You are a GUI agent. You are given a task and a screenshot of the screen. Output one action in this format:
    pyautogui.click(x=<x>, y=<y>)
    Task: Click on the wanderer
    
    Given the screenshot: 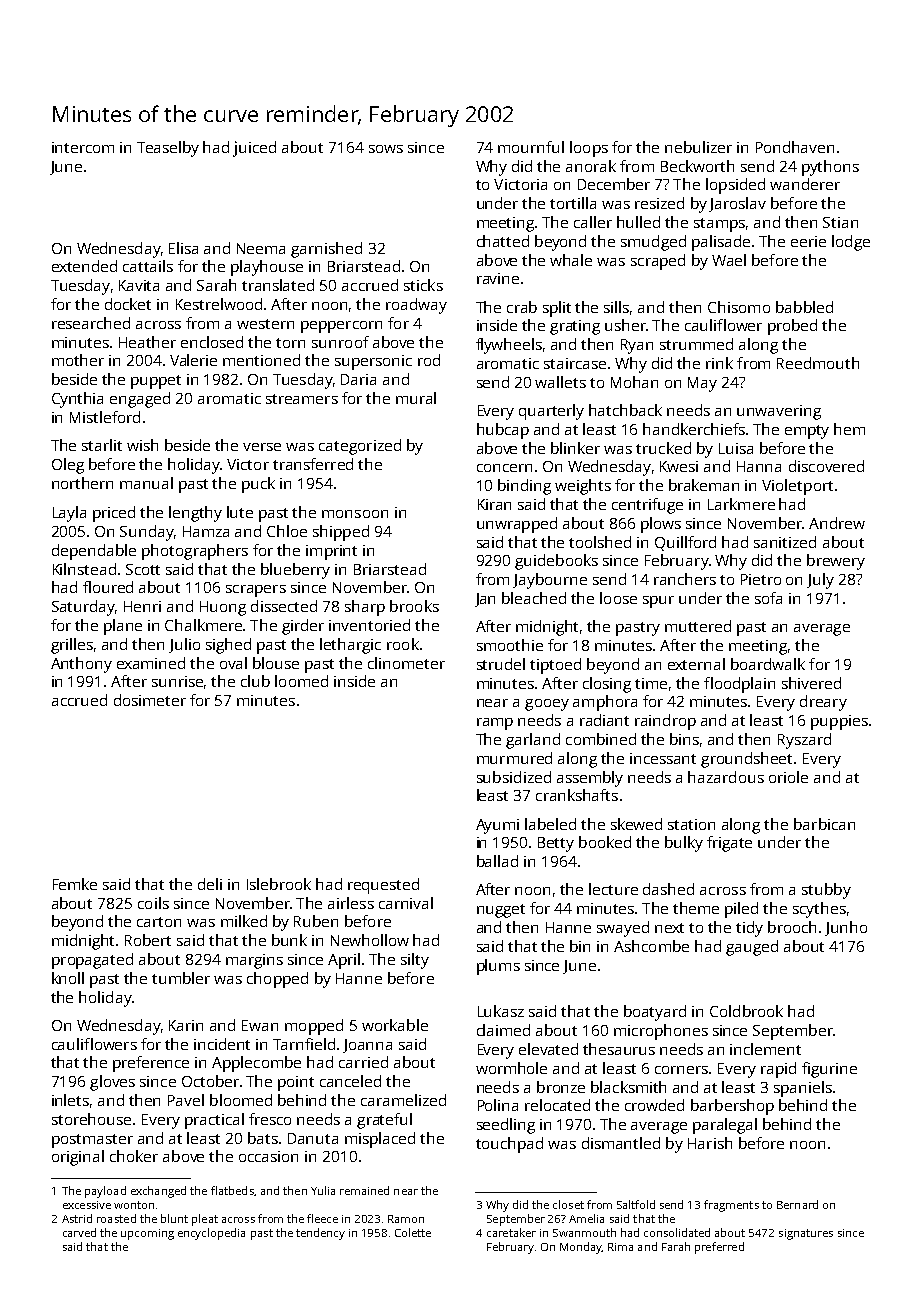 What is the action you would take?
    pyautogui.click(x=805, y=184)
